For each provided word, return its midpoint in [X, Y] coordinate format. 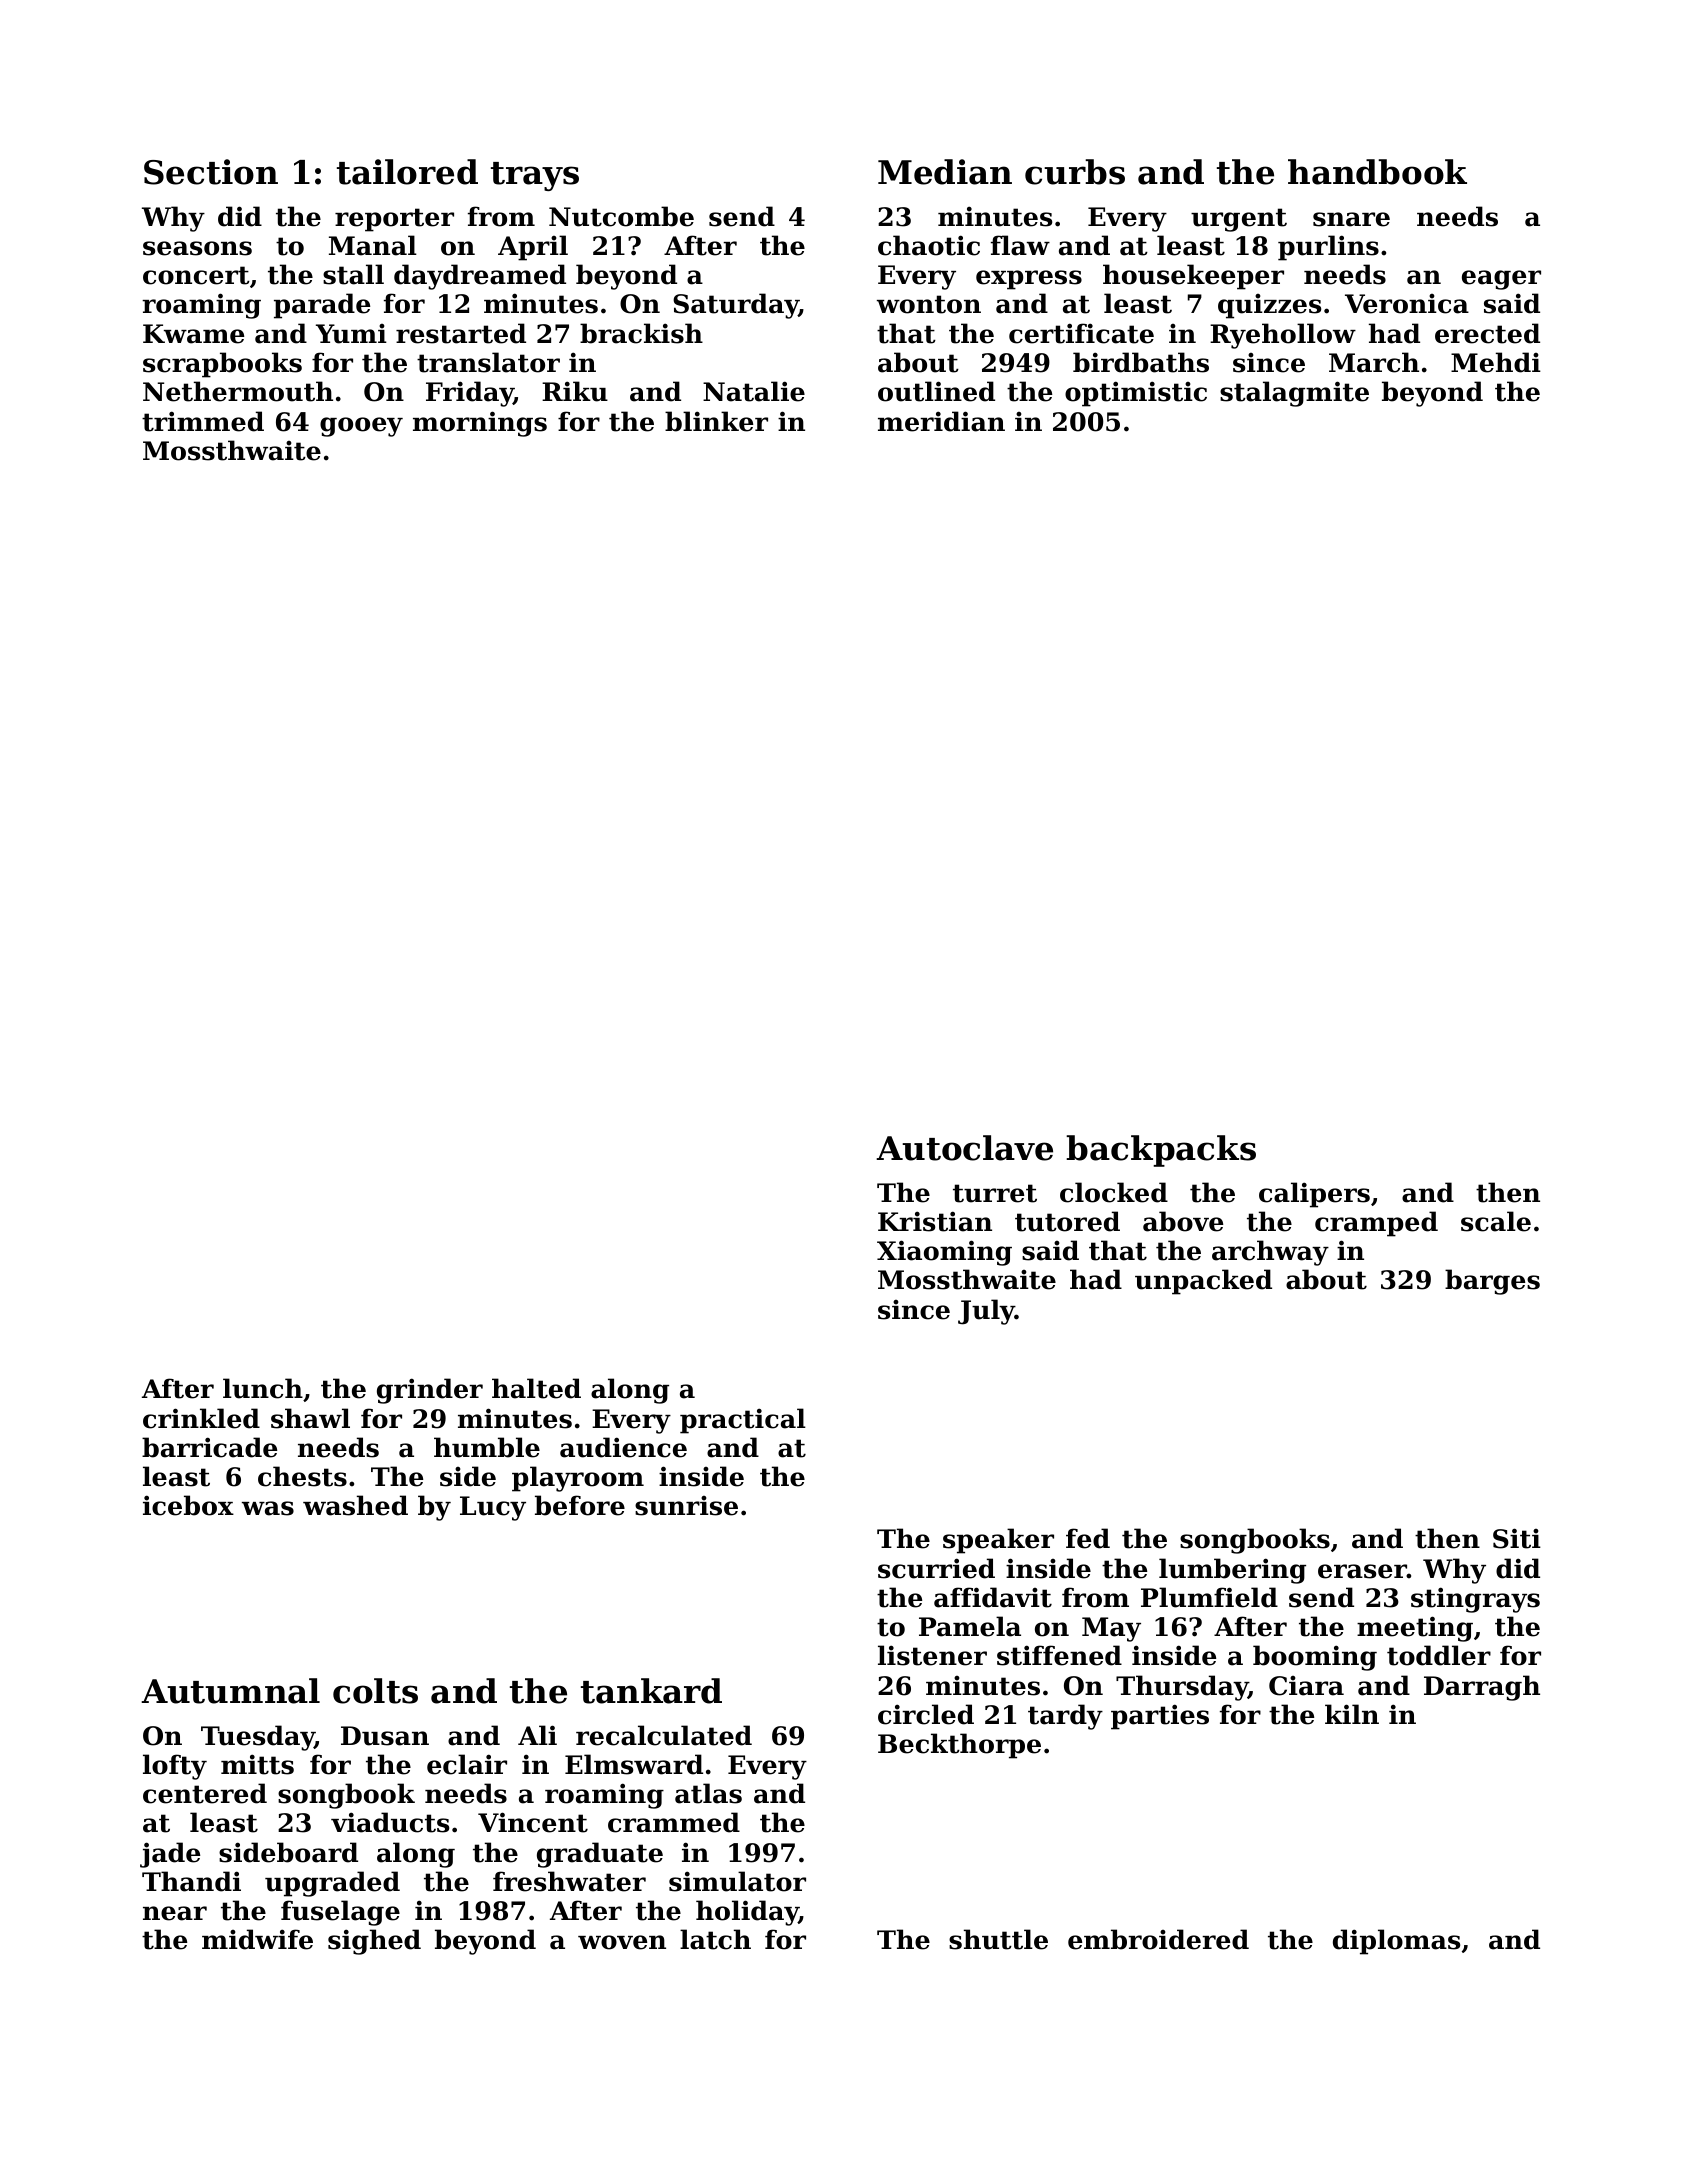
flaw [1020, 245]
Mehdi [1496, 362]
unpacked [1203, 1282]
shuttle [998, 1939]
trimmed [203, 421]
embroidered [1158, 1939]
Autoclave [964, 1148]
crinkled [201, 1418]
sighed [374, 1942]
